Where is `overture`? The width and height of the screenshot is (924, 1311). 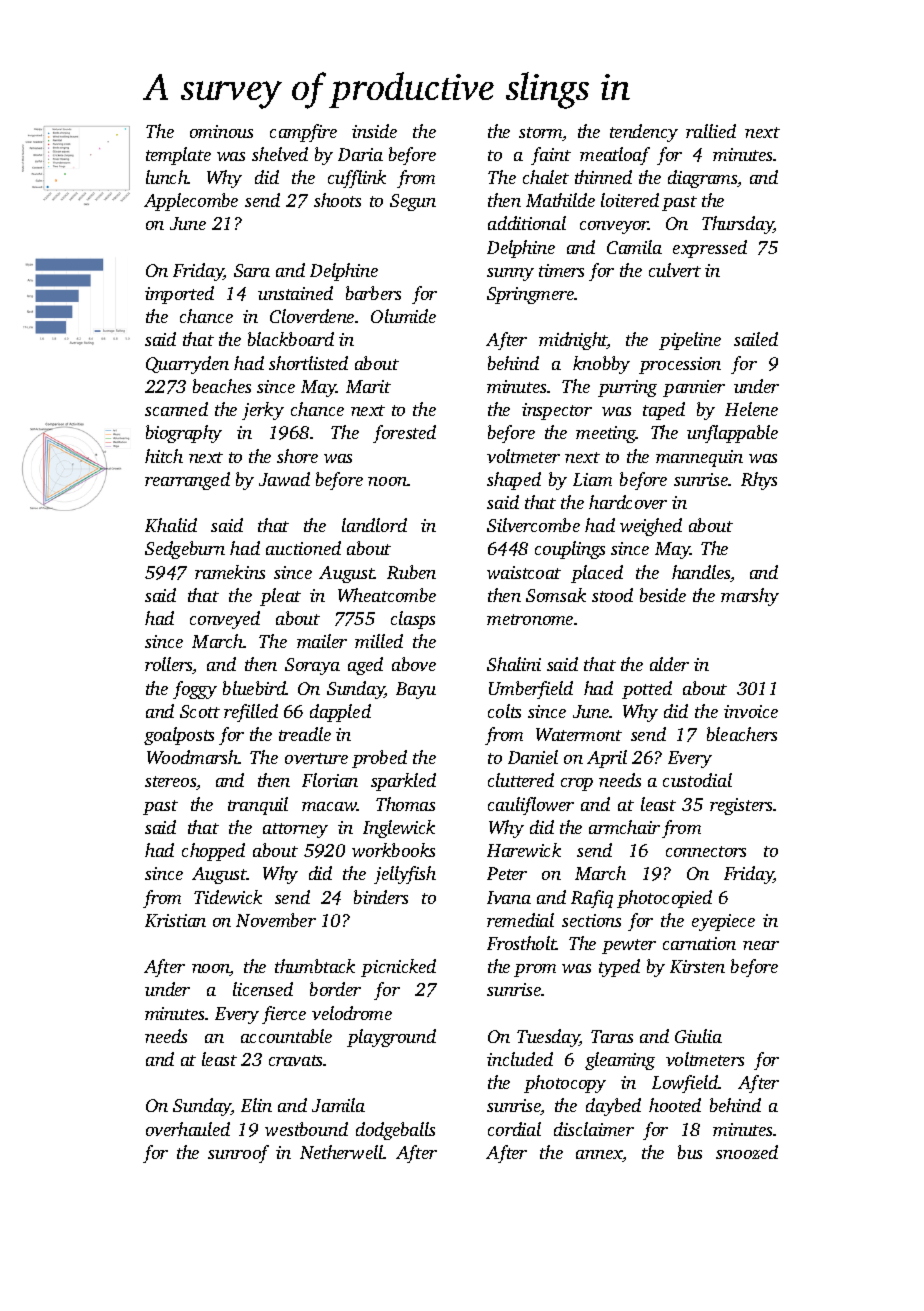
overture is located at coordinates (316, 758).
